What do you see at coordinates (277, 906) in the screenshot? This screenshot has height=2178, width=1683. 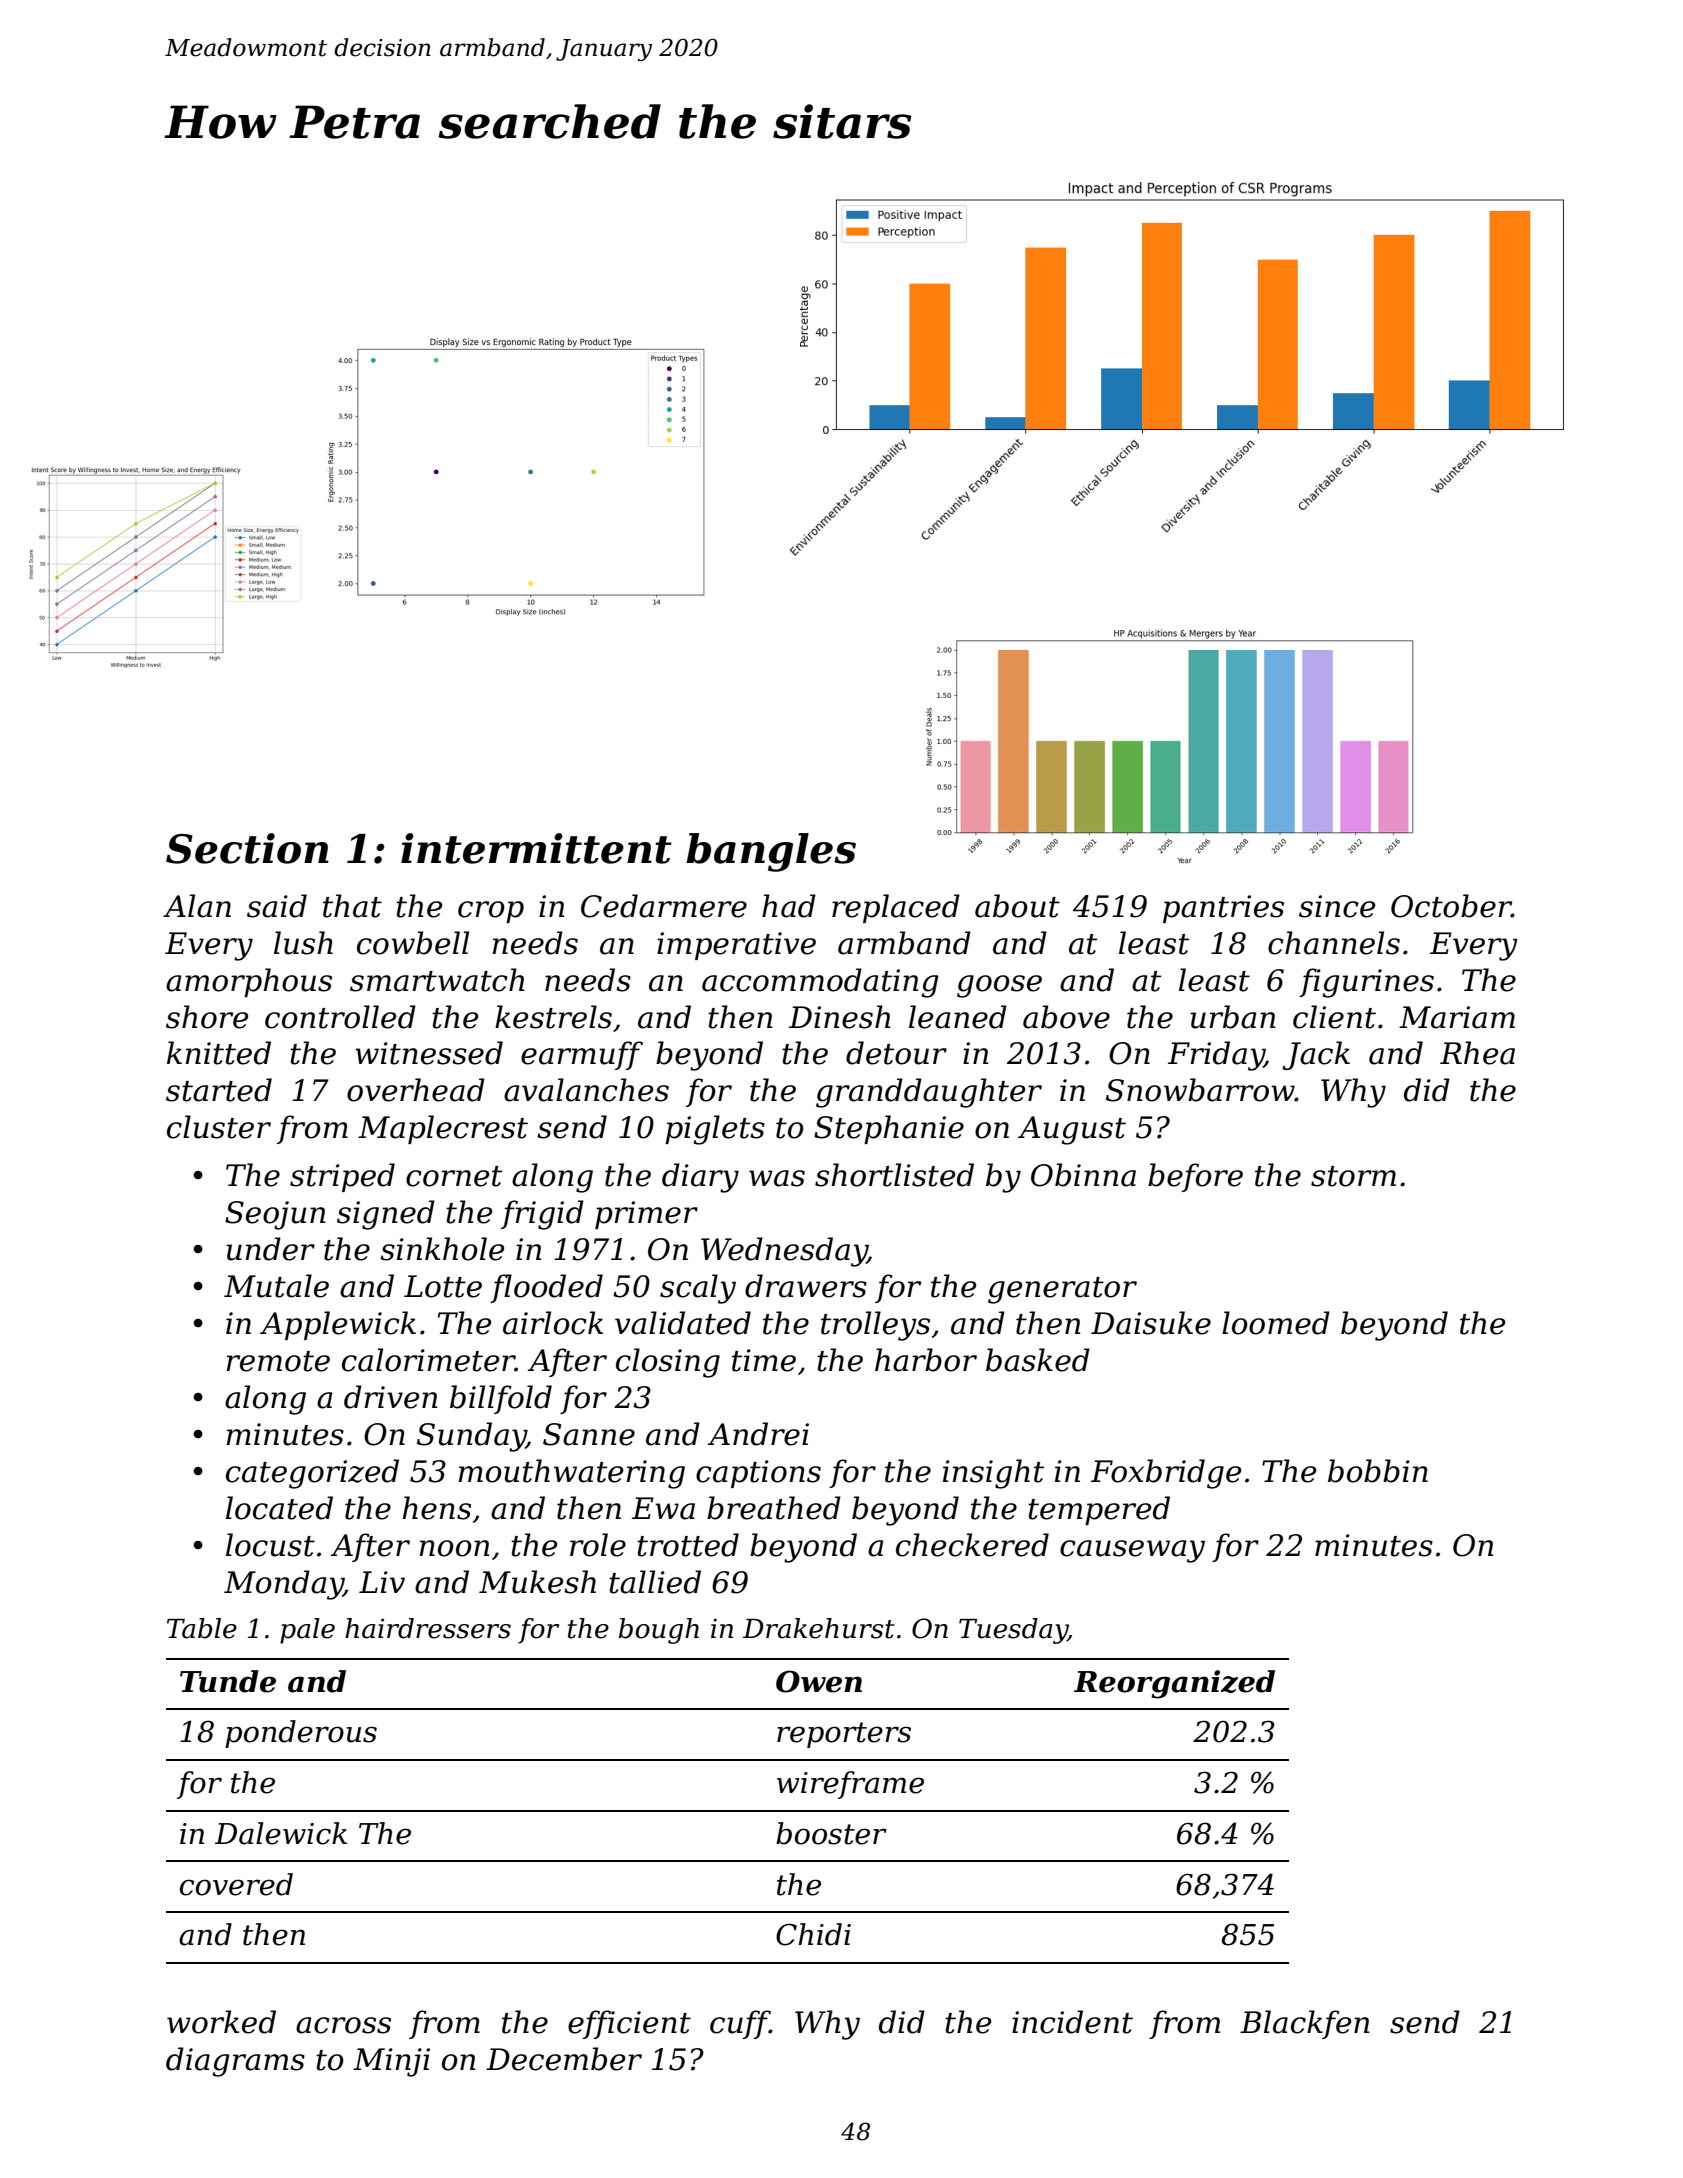 I see `said` at bounding box center [277, 906].
